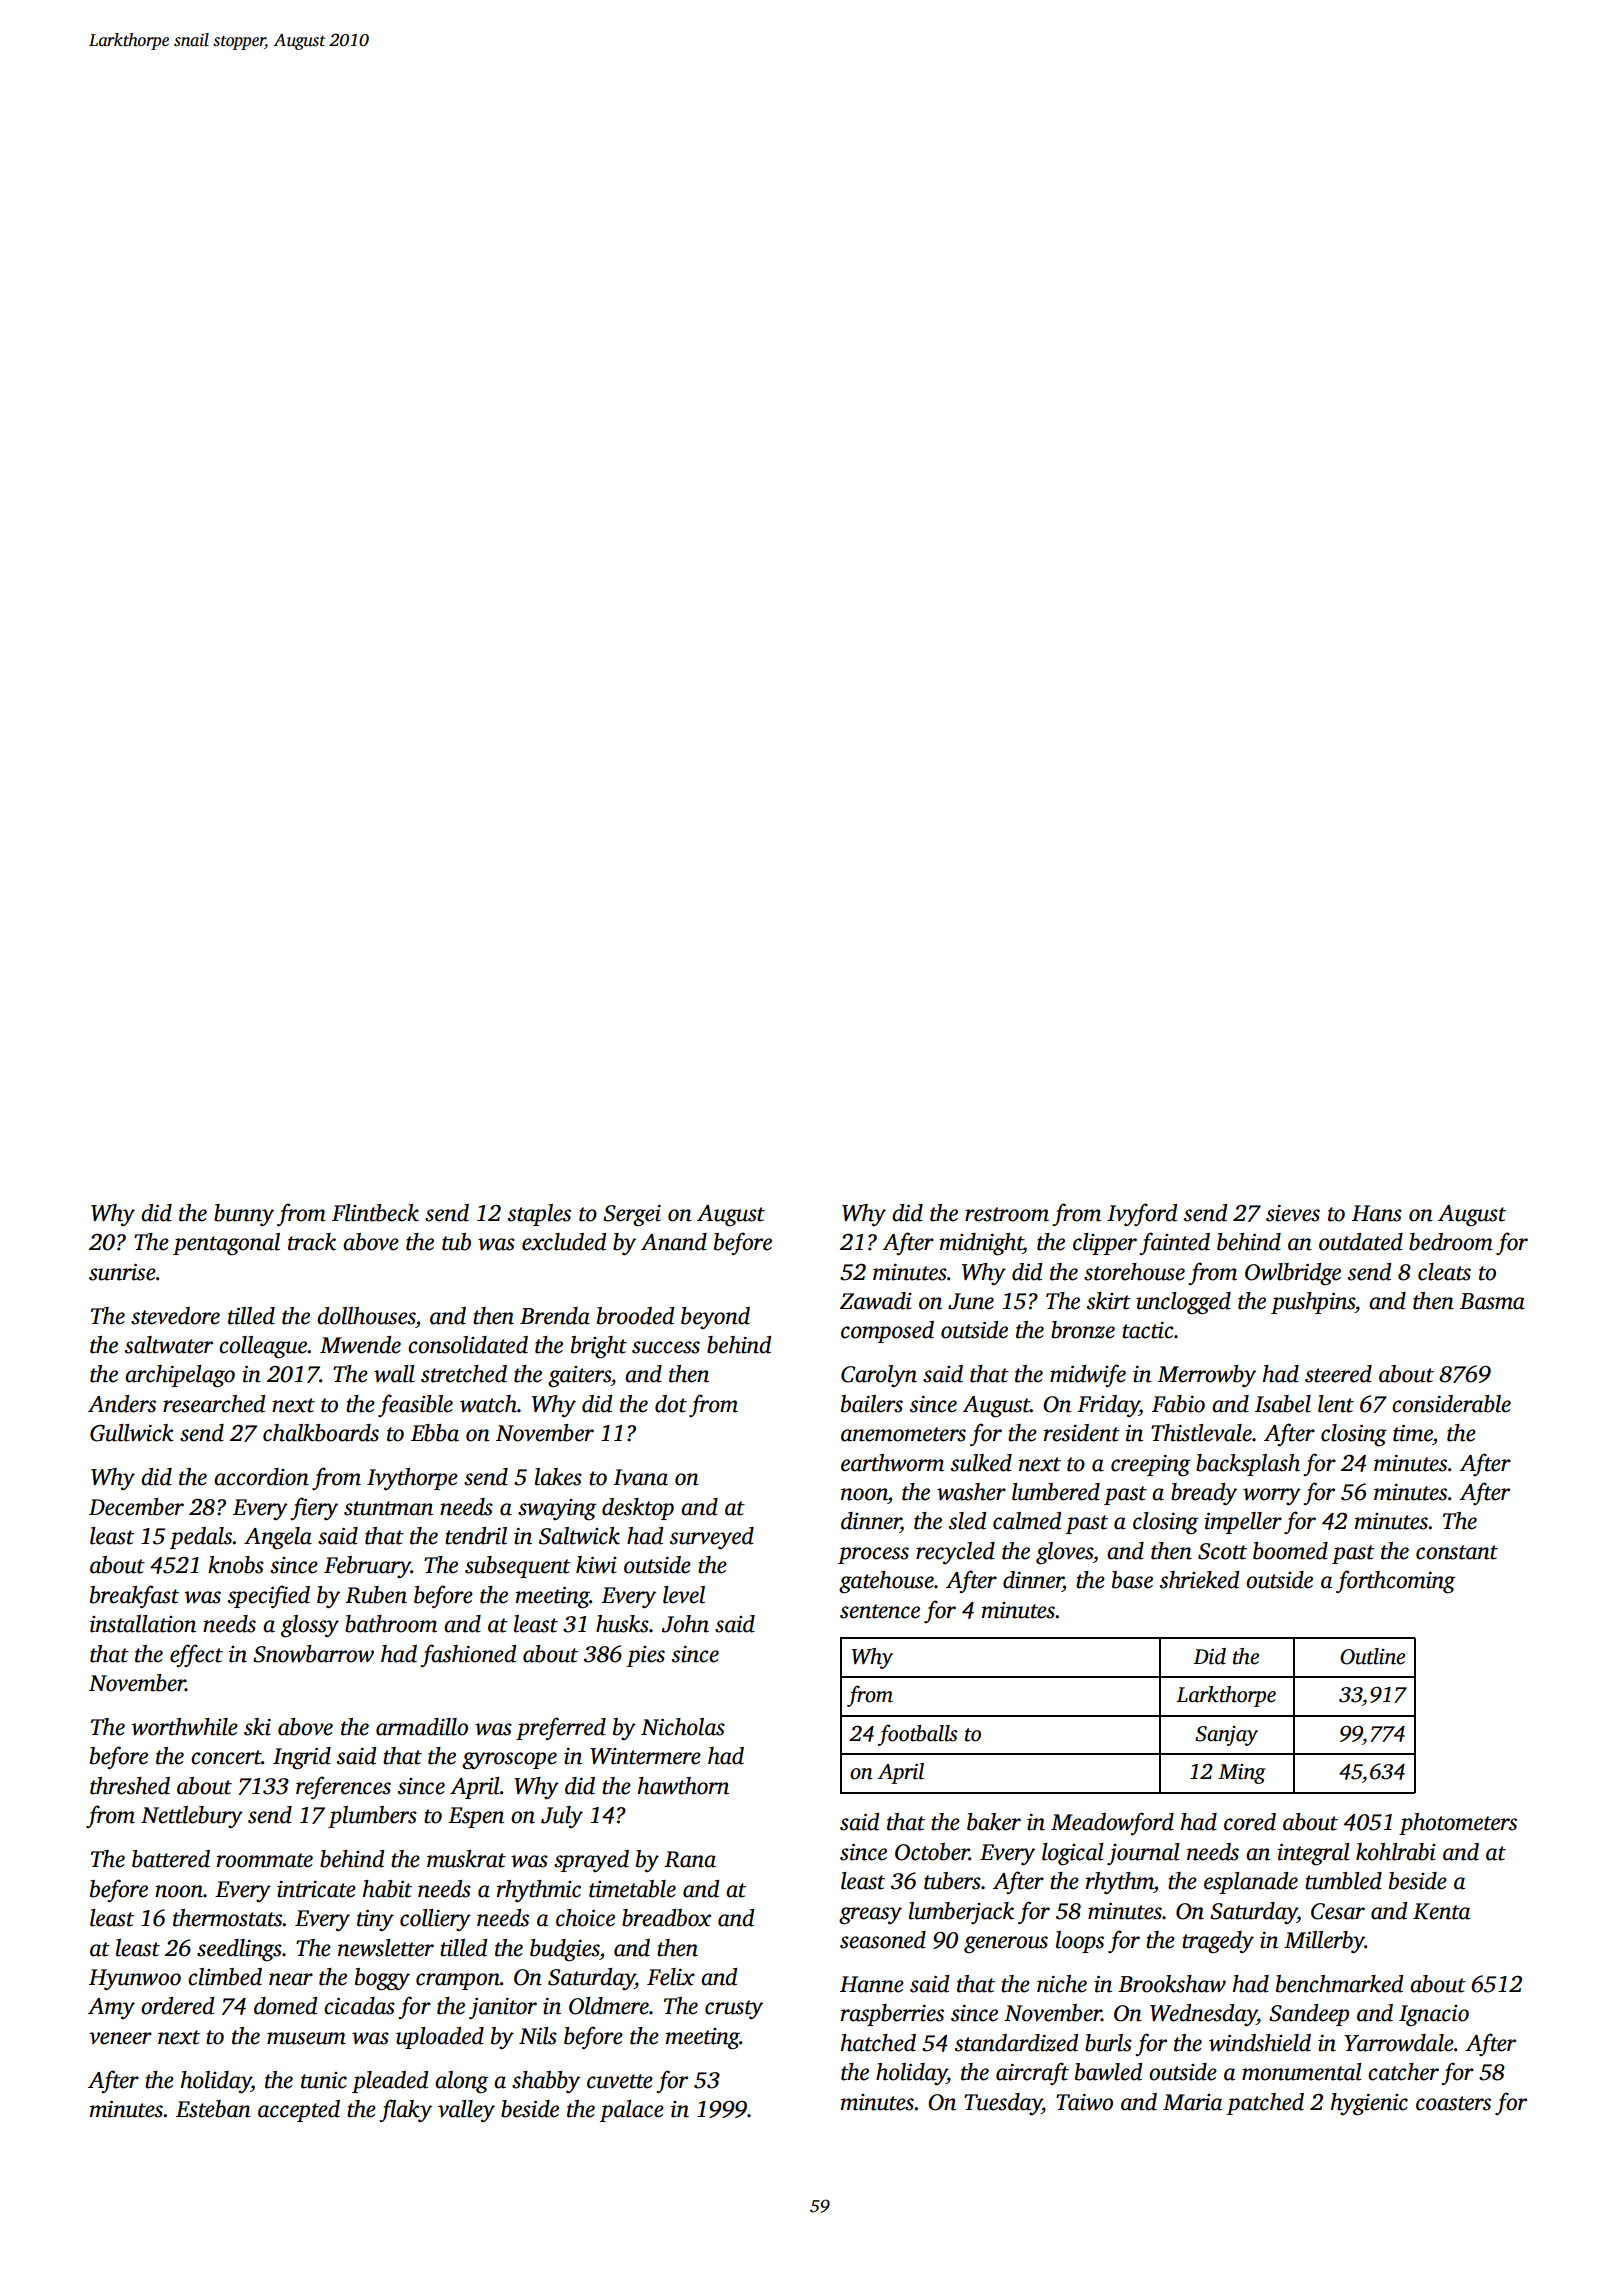  Describe the element at coordinates (466, 2111) in the document. I see `valley` at that location.
